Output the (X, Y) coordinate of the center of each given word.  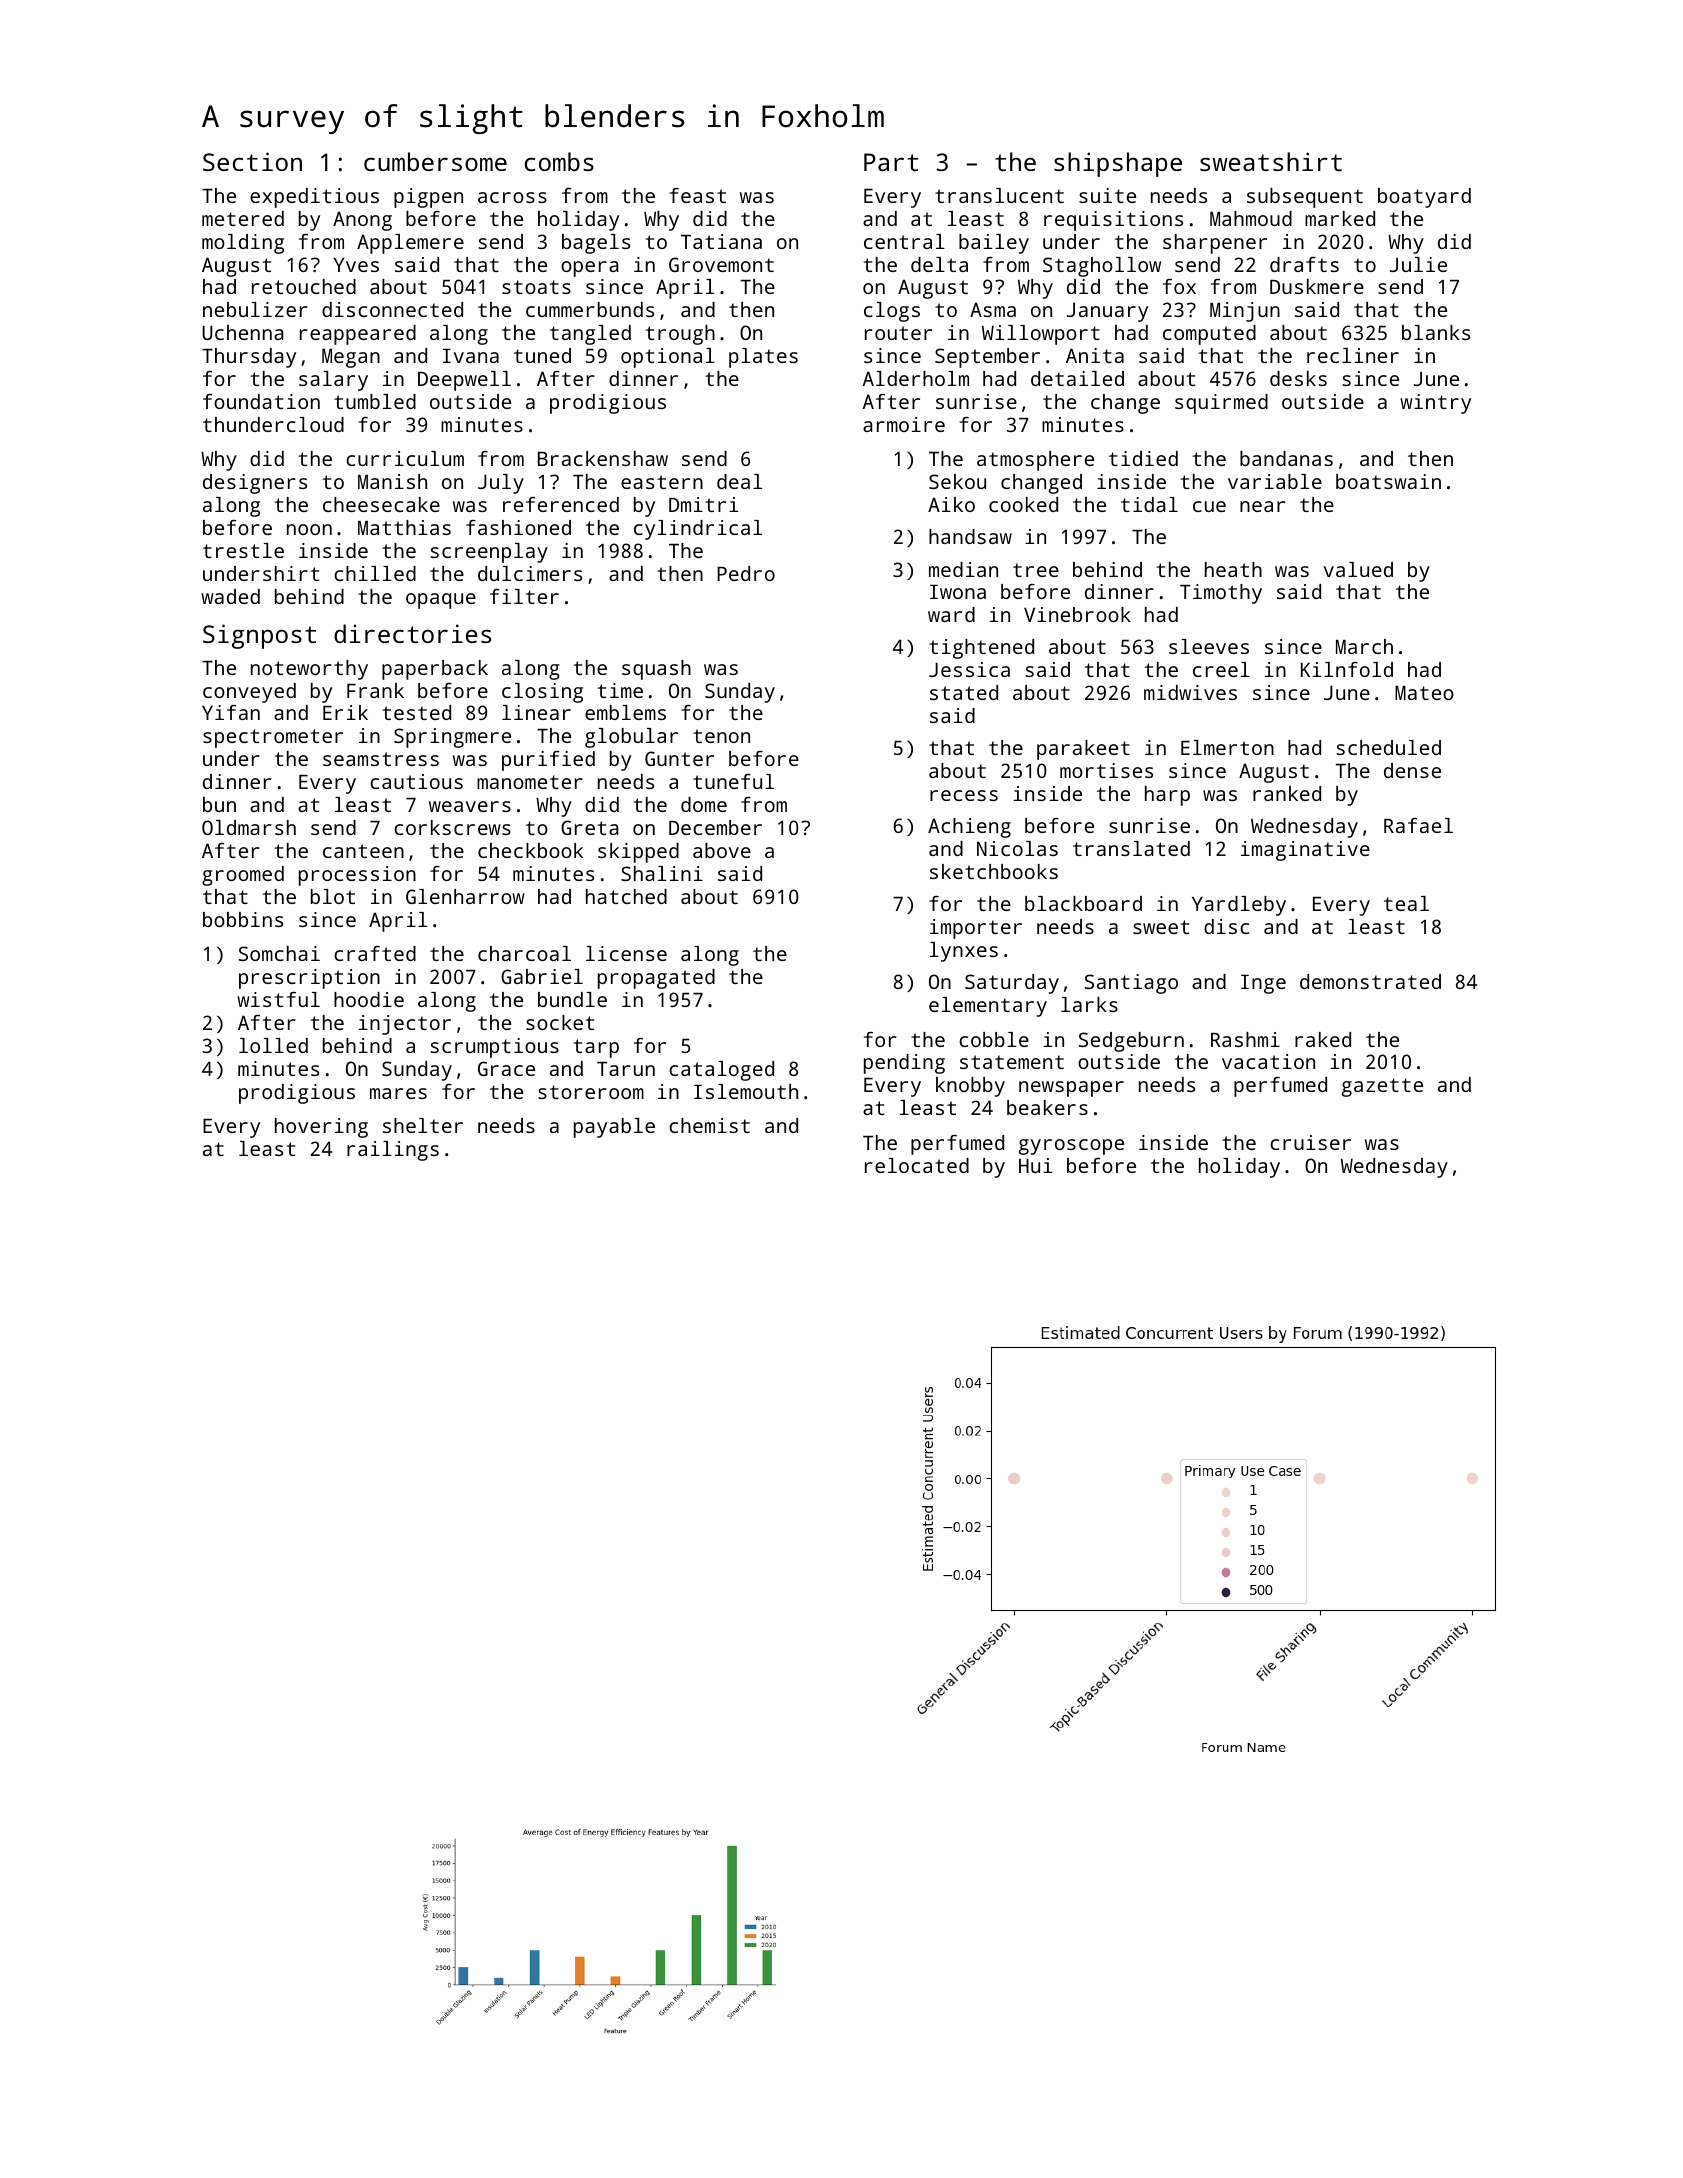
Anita (1095, 355)
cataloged (721, 1071)
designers (255, 484)
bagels (596, 244)
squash (656, 670)
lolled (273, 1045)
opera (589, 269)
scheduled (1388, 747)
